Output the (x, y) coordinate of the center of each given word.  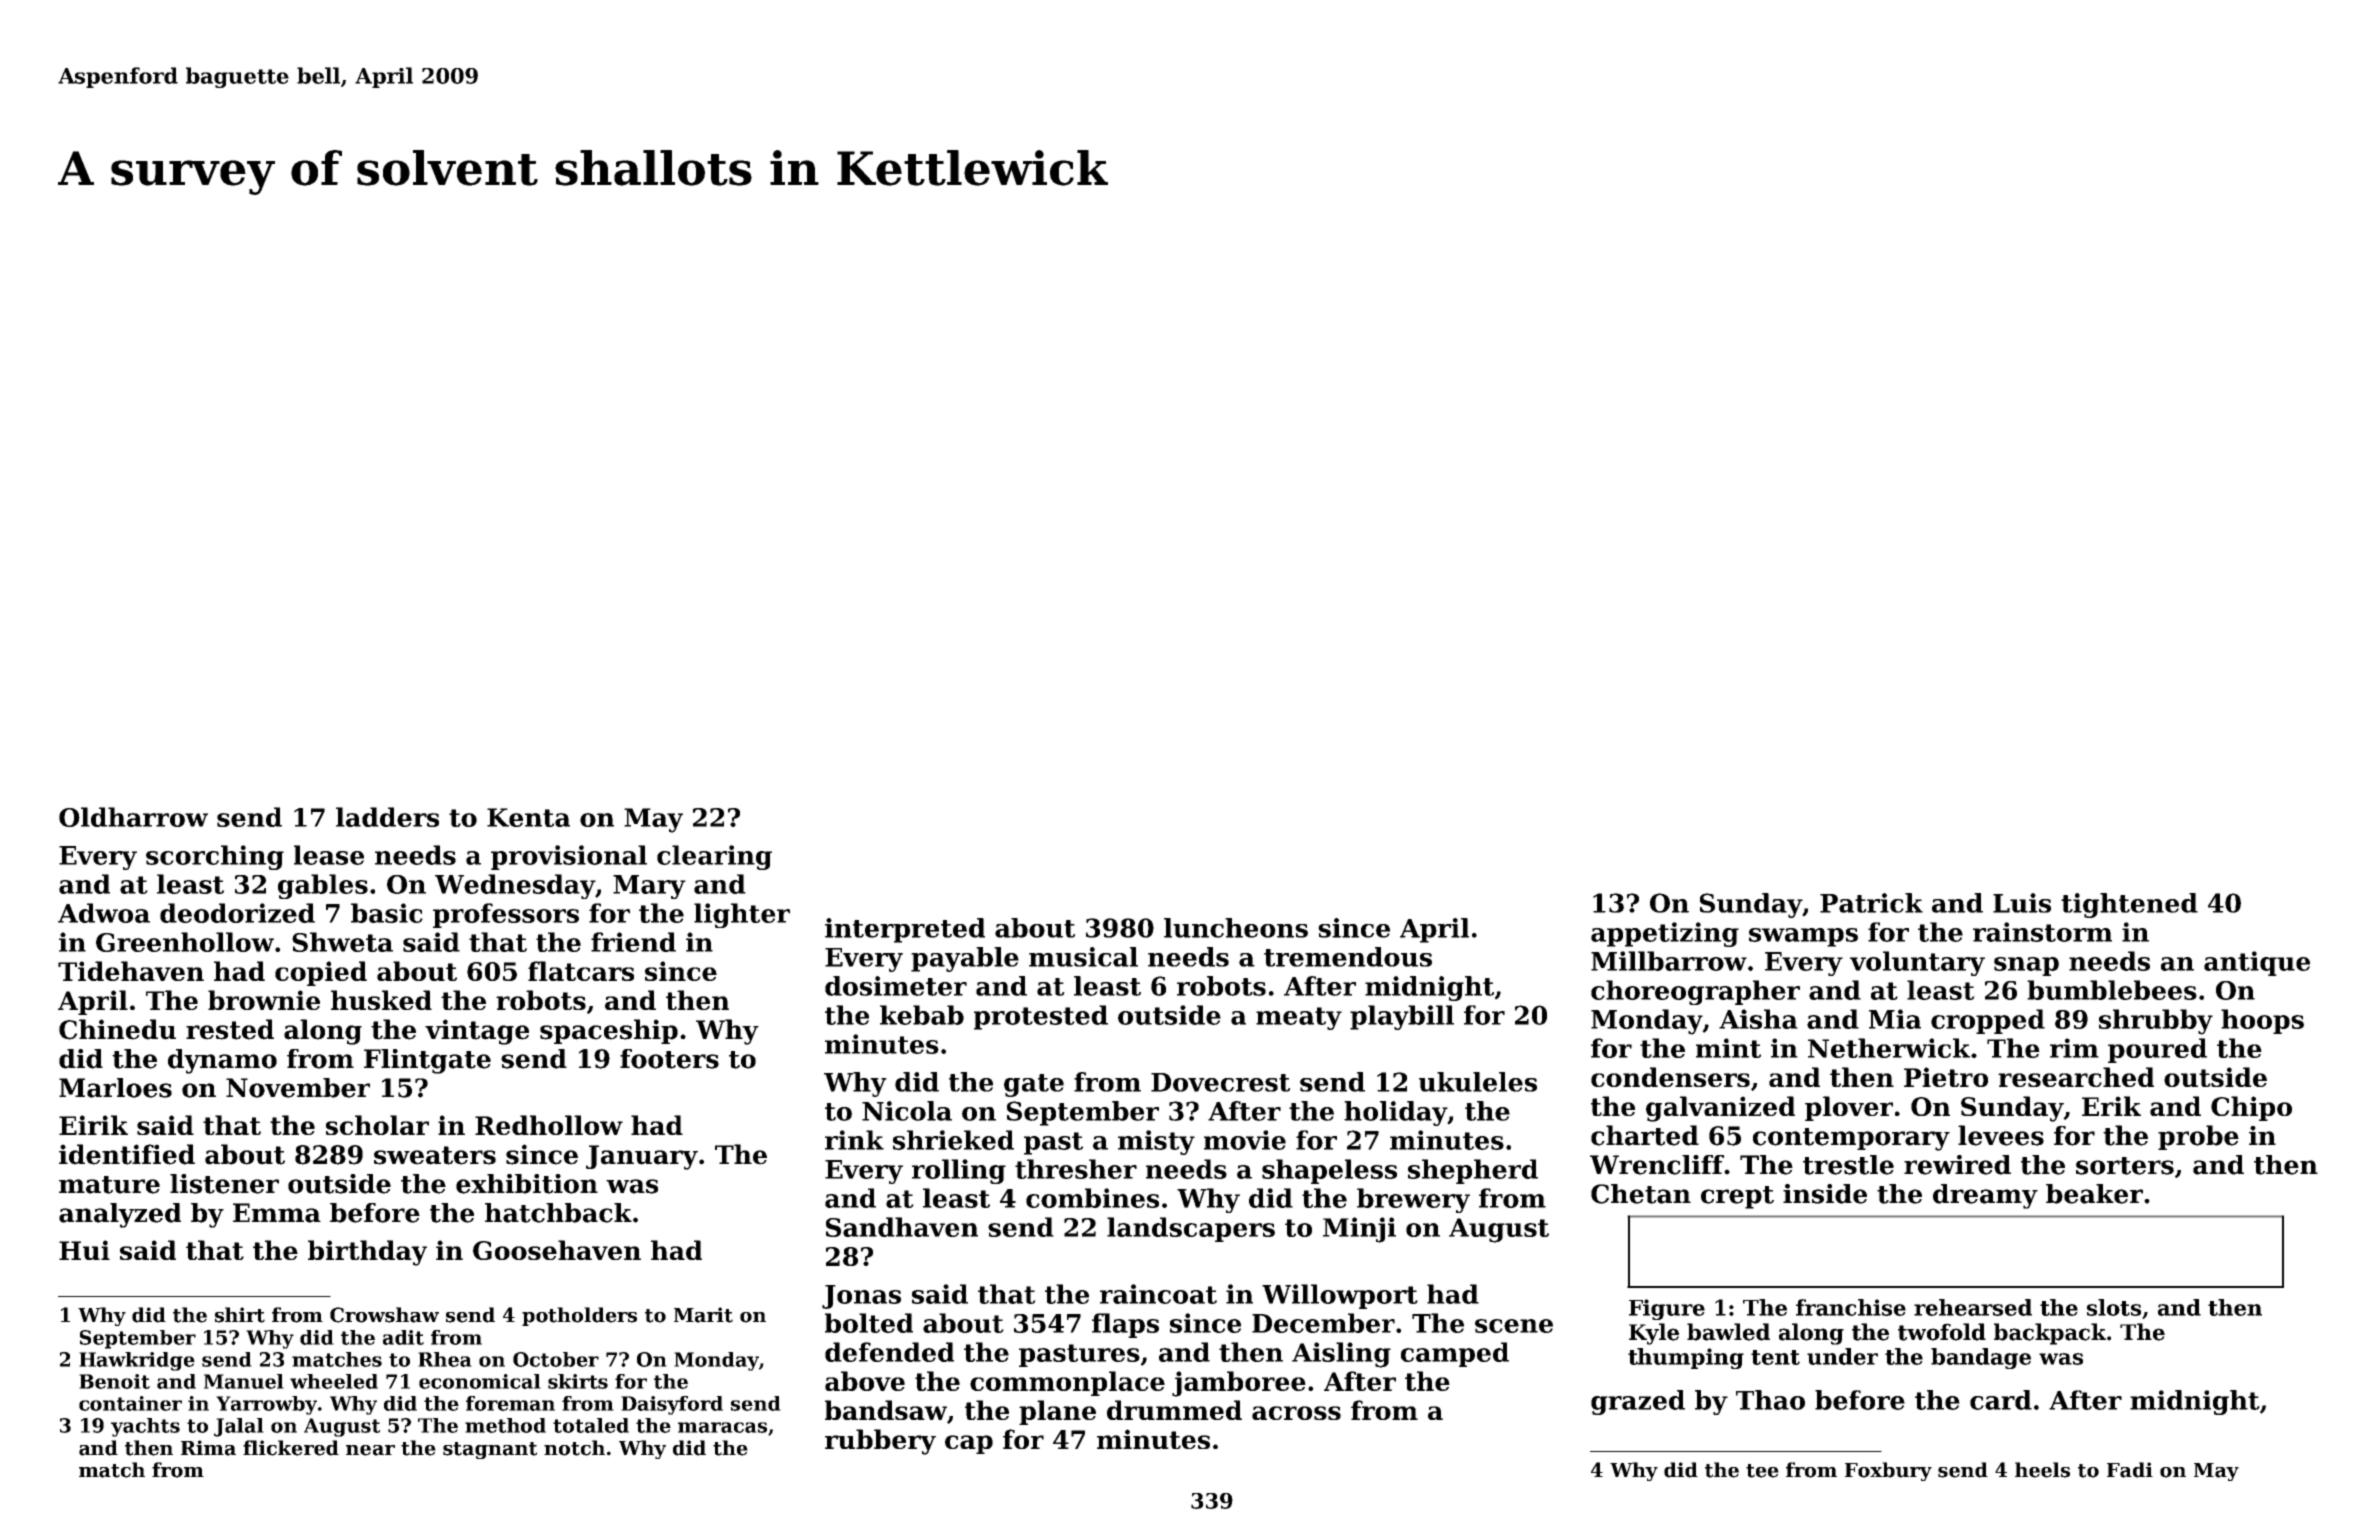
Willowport (1340, 1296)
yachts (145, 1427)
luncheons (1236, 928)
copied (321, 973)
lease (329, 855)
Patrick (1871, 903)
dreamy (1985, 1196)
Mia (1895, 1019)
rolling (959, 1171)
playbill (1402, 1017)
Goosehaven (557, 1250)
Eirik (93, 1125)
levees (2001, 1135)
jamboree (1239, 1384)
